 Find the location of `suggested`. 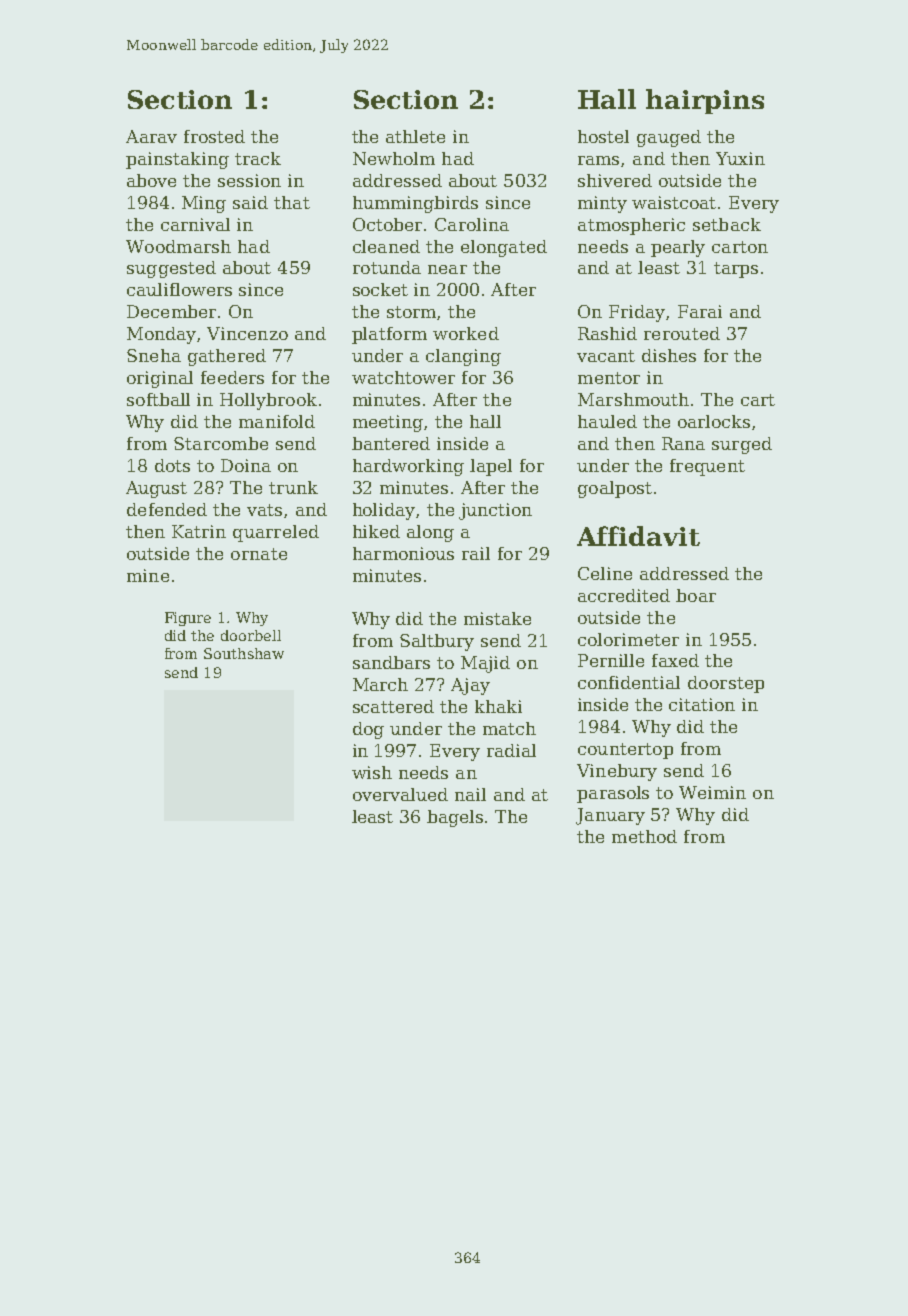

suggested is located at coordinates (171, 269).
